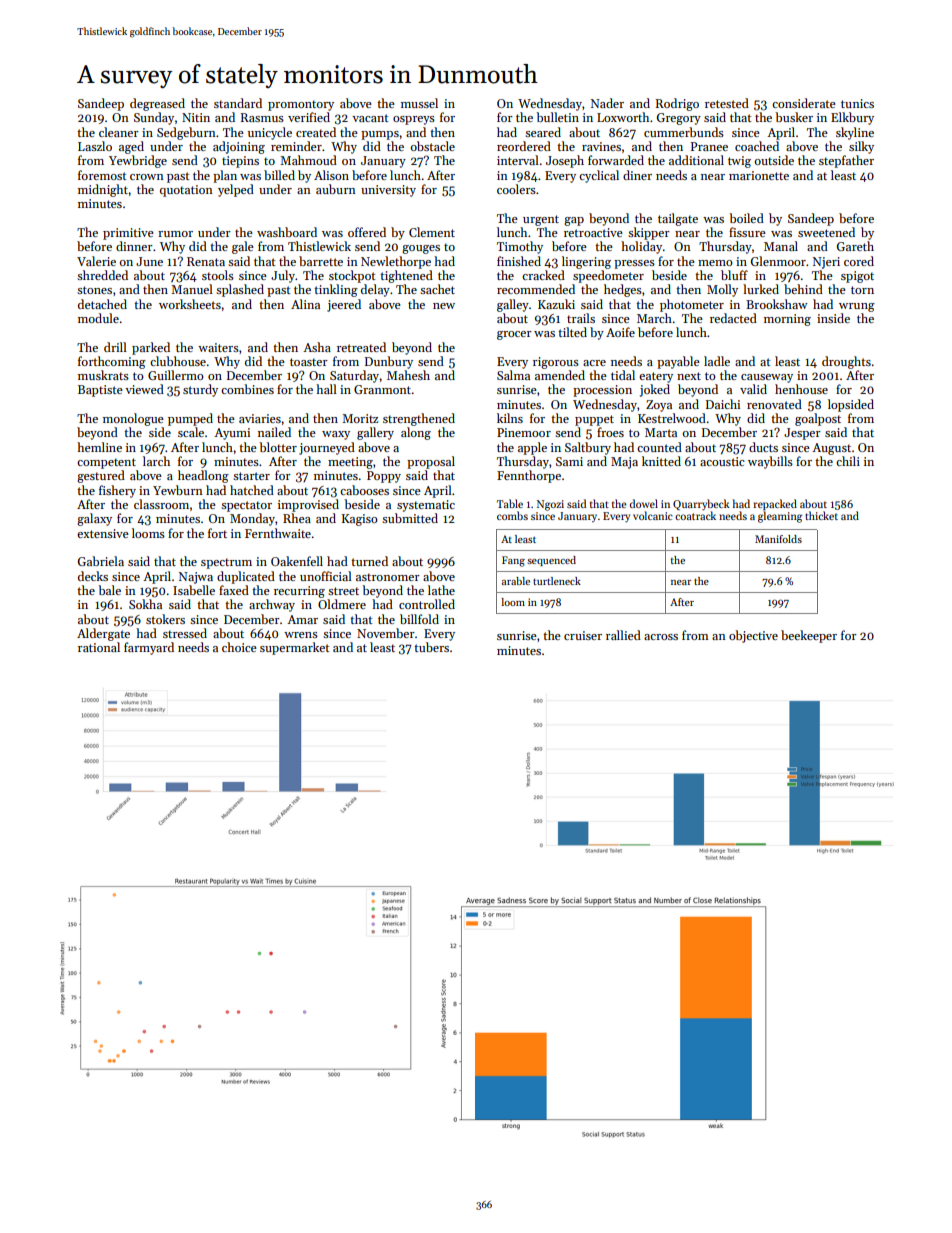 This document has width=952, height=1233. Describe the element at coordinates (317, 347) in the document. I see `Asha` at that location.
